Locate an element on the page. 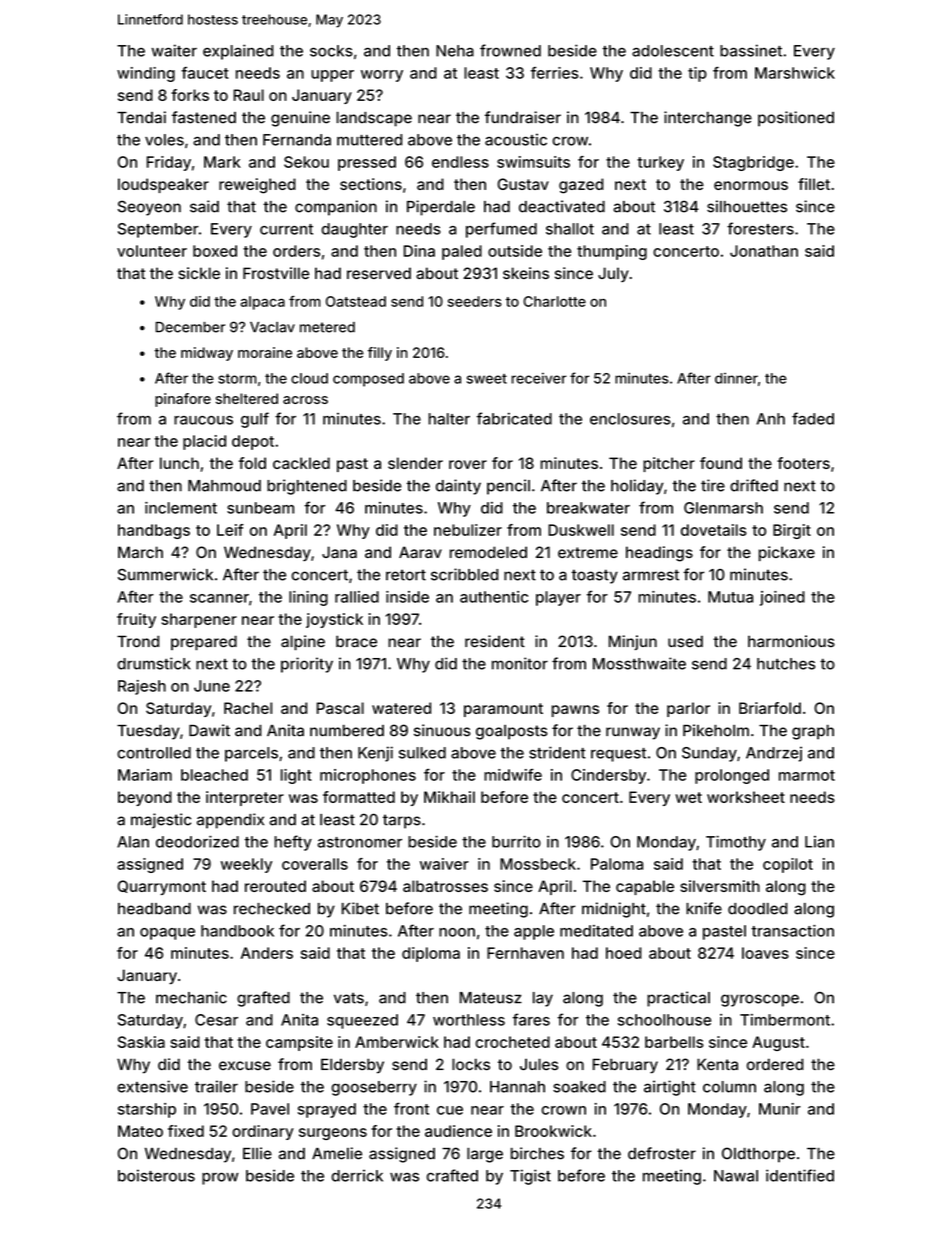  boisterous is located at coordinates (156, 1175).
